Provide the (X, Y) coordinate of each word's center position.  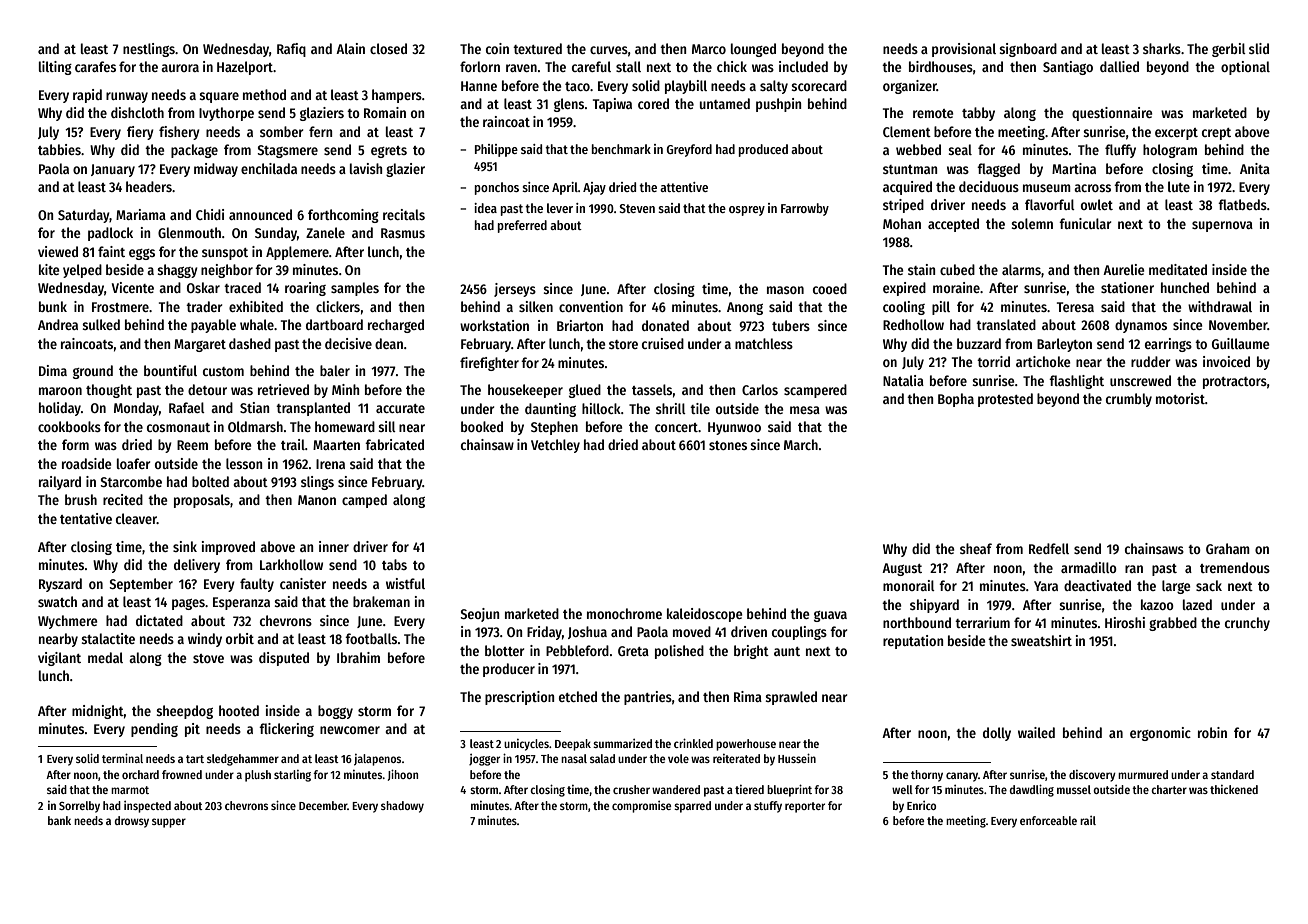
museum (1047, 188)
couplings (799, 633)
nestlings (149, 50)
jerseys (515, 290)
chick (732, 66)
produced (763, 150)
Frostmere (120, 307)
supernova (1222, 226)
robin (1212, 732)
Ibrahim (358, 657)
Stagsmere (288, 151)
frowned (182, 774)
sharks (1162, 48)
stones (728, 445)
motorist (1180, 398)
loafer (134, 463)
